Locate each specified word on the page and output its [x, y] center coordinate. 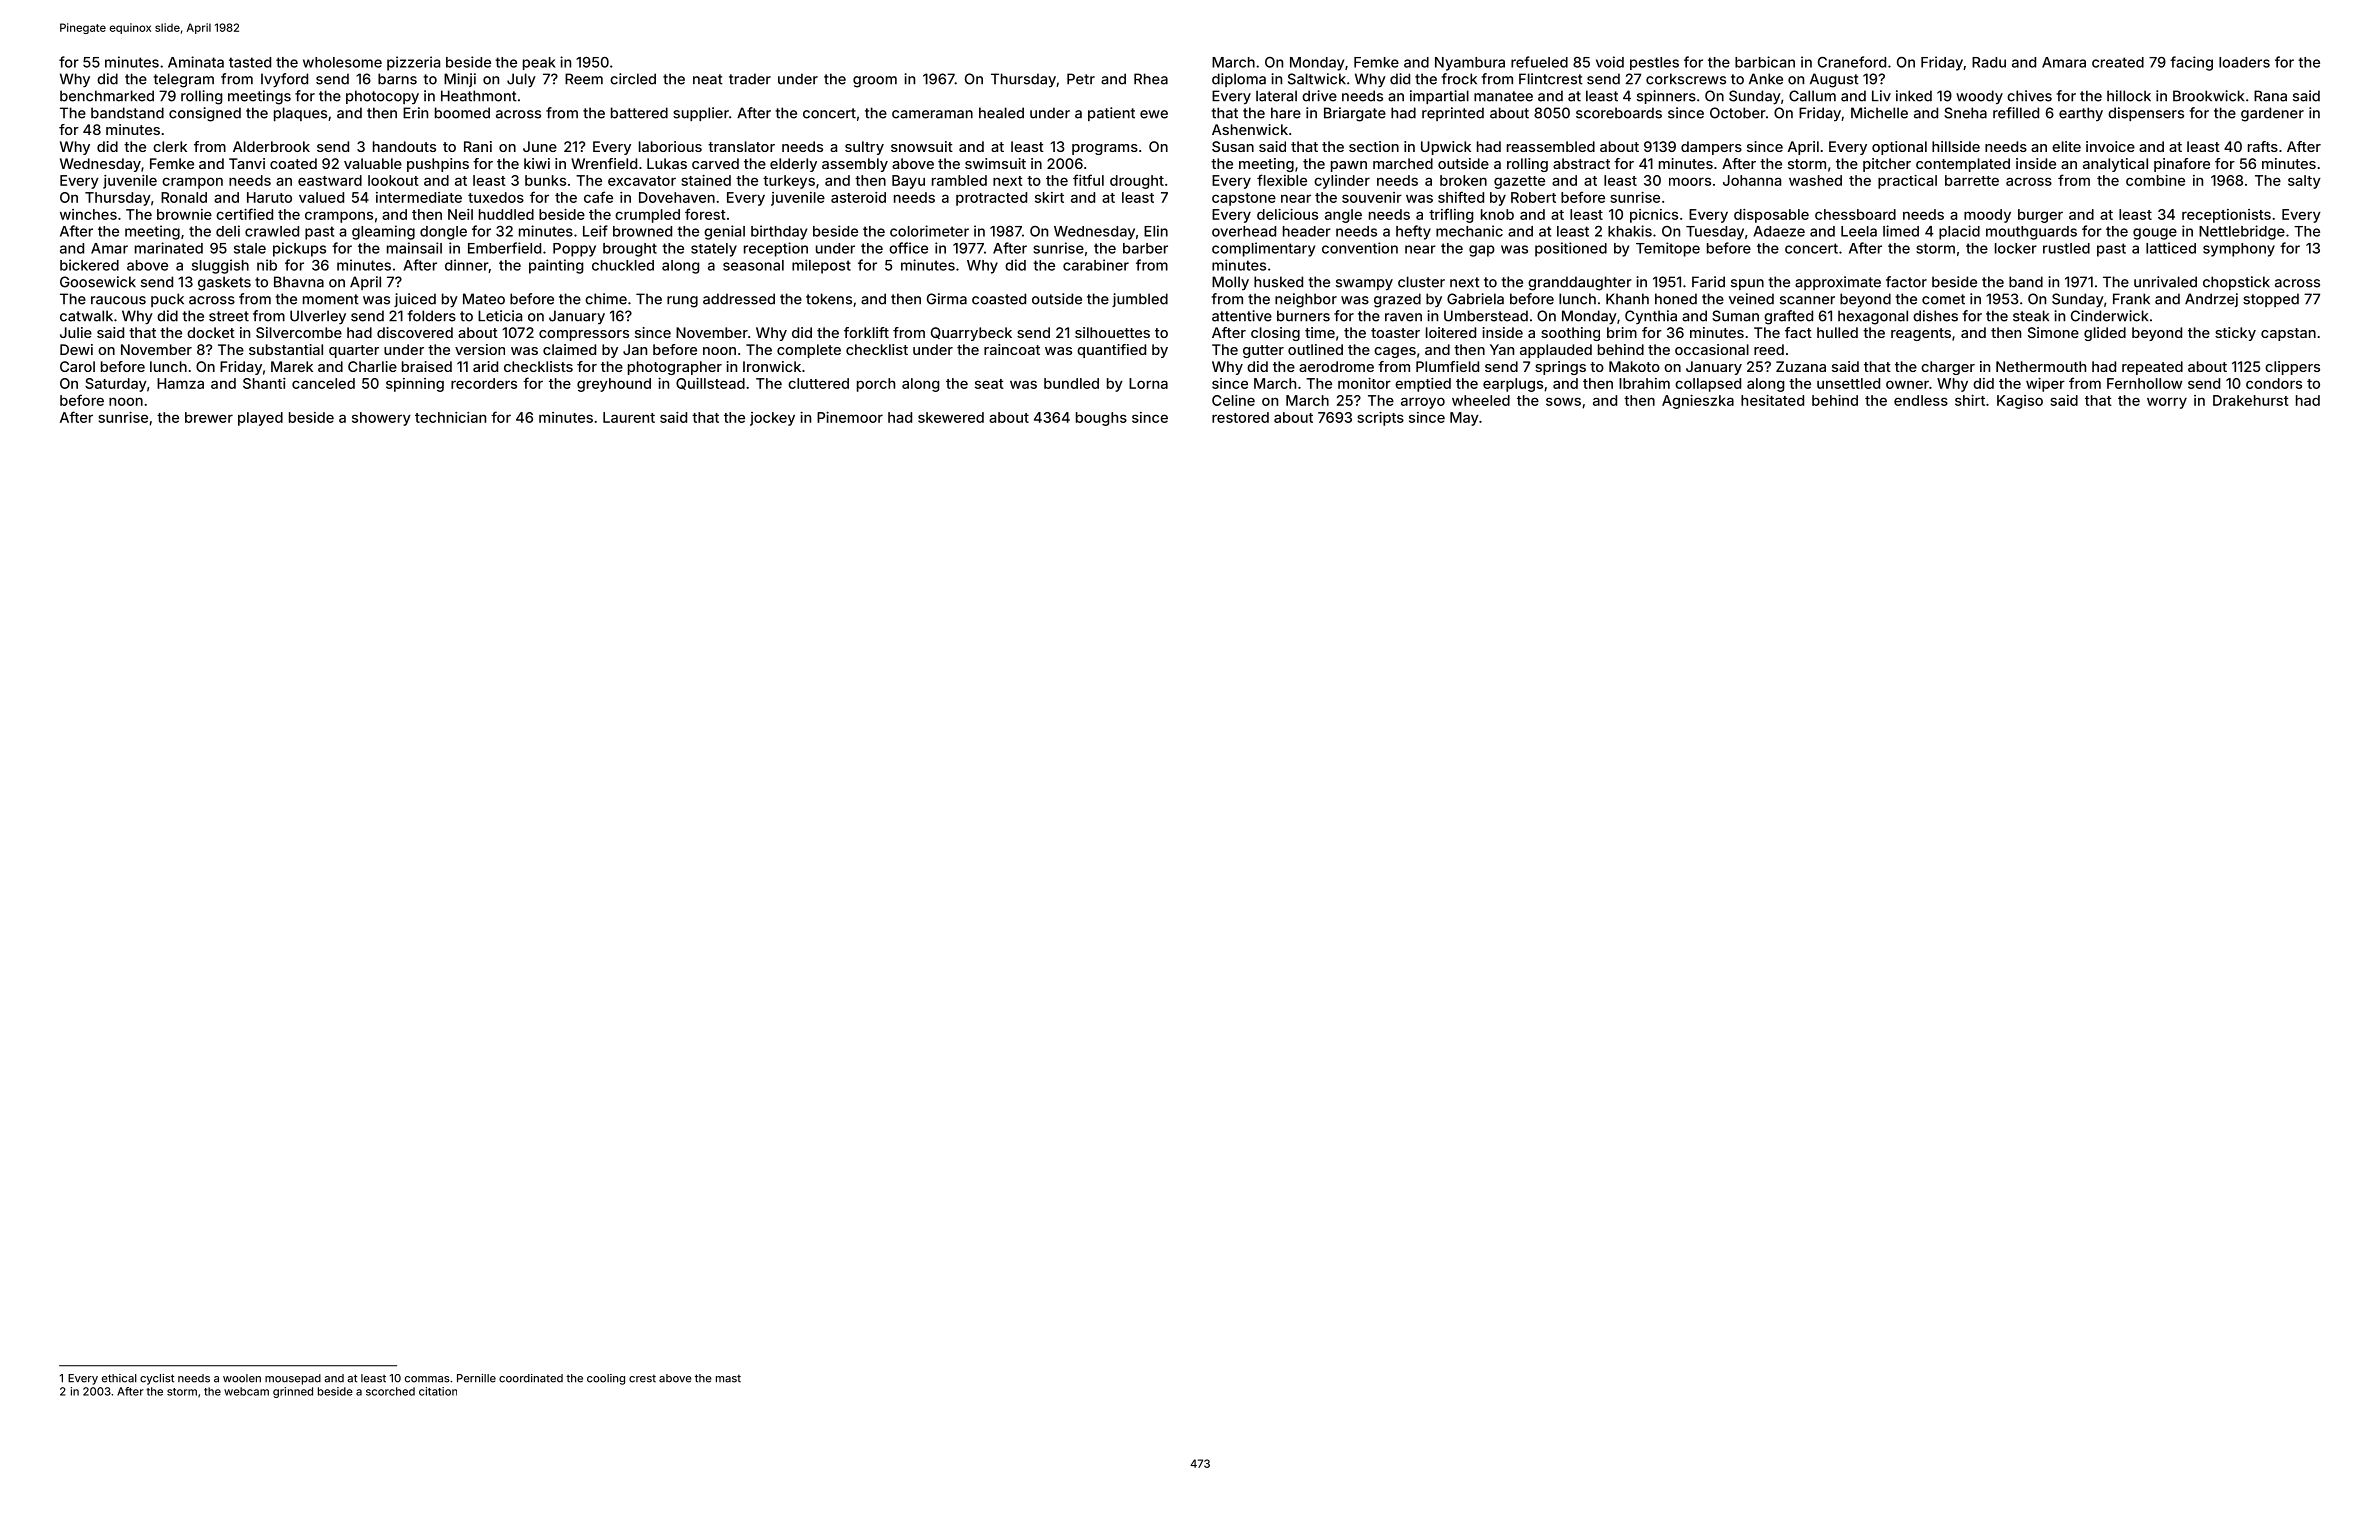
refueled [1539, 62]
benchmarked [107, 96]
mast [728, 1378]
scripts [1380, 419]
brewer [209, 417]
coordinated [531, 1378]
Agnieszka [1698, 402]
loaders [2244, 62]
